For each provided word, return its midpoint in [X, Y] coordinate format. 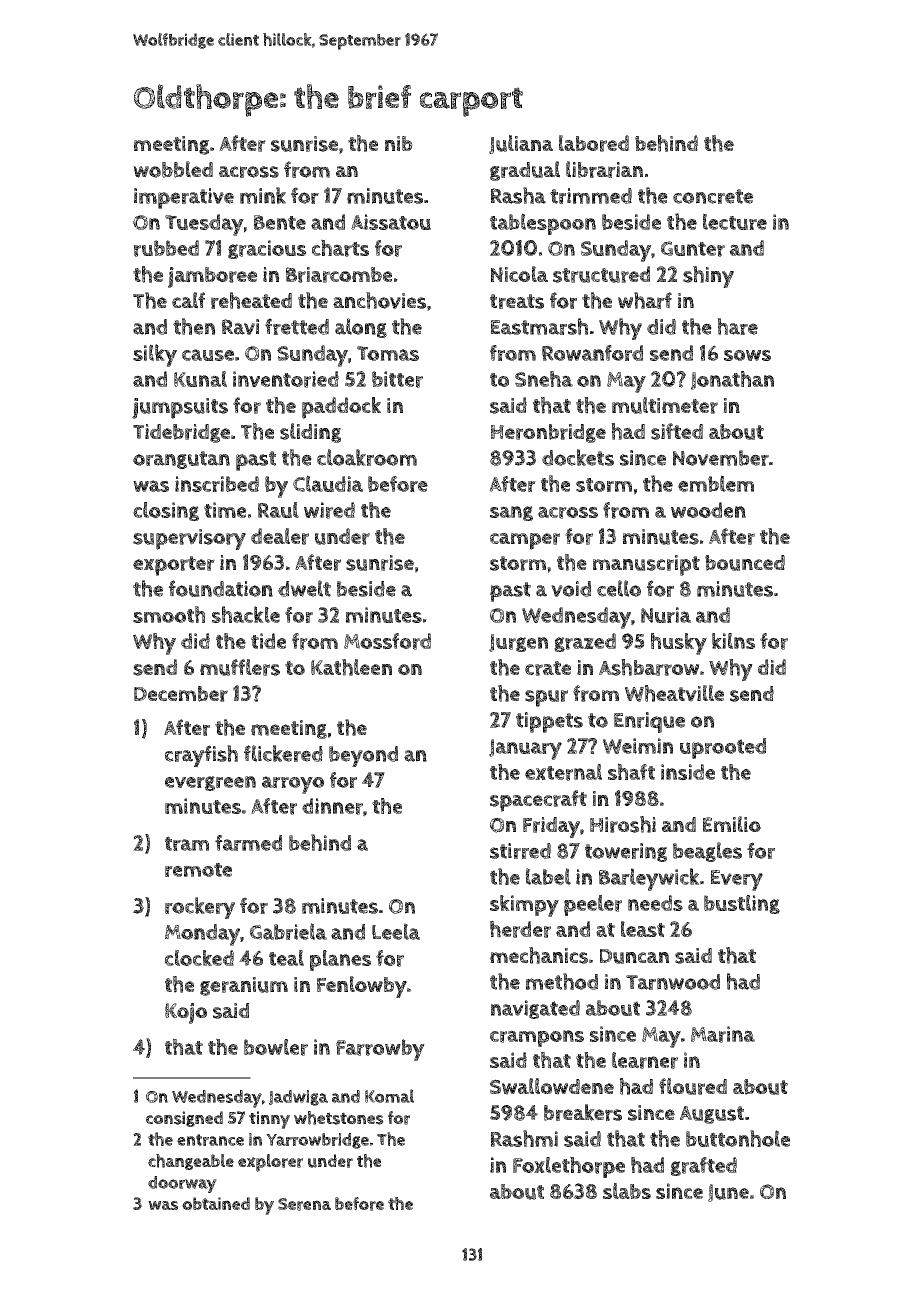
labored [594, 143]
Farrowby [380, 1050]
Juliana [521, 144]
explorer [270, 1163]
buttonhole [738, 1138]
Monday [202, 935]
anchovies [379, 300]
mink [263, 195]
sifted [677, 431]
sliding [310, 433]
